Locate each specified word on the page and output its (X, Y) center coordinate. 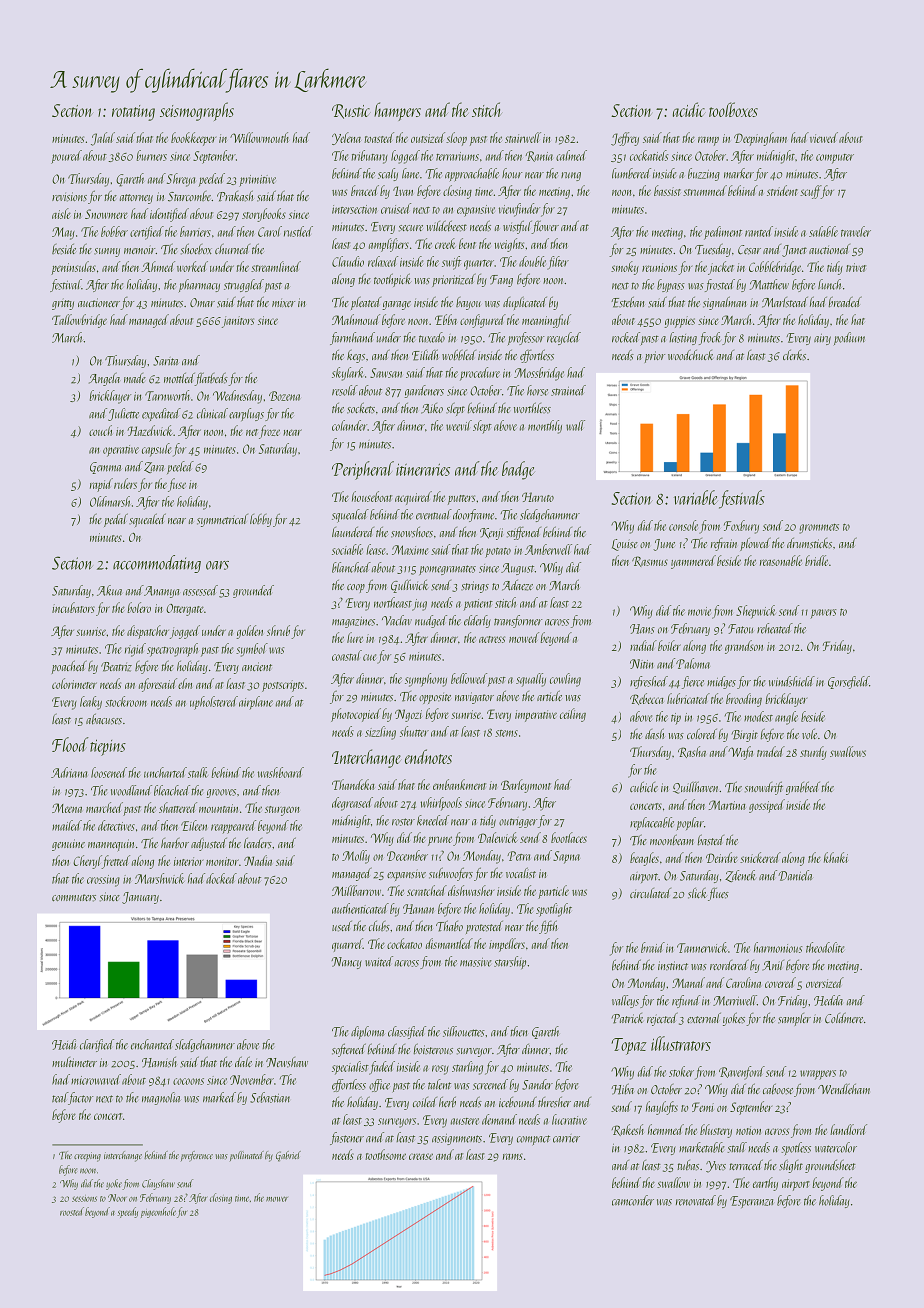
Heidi (64, 1044)
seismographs (197, 111)
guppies (680, 322)
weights (509, 245)
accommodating (157, 564)
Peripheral (363, 470)
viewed (824, 137)
